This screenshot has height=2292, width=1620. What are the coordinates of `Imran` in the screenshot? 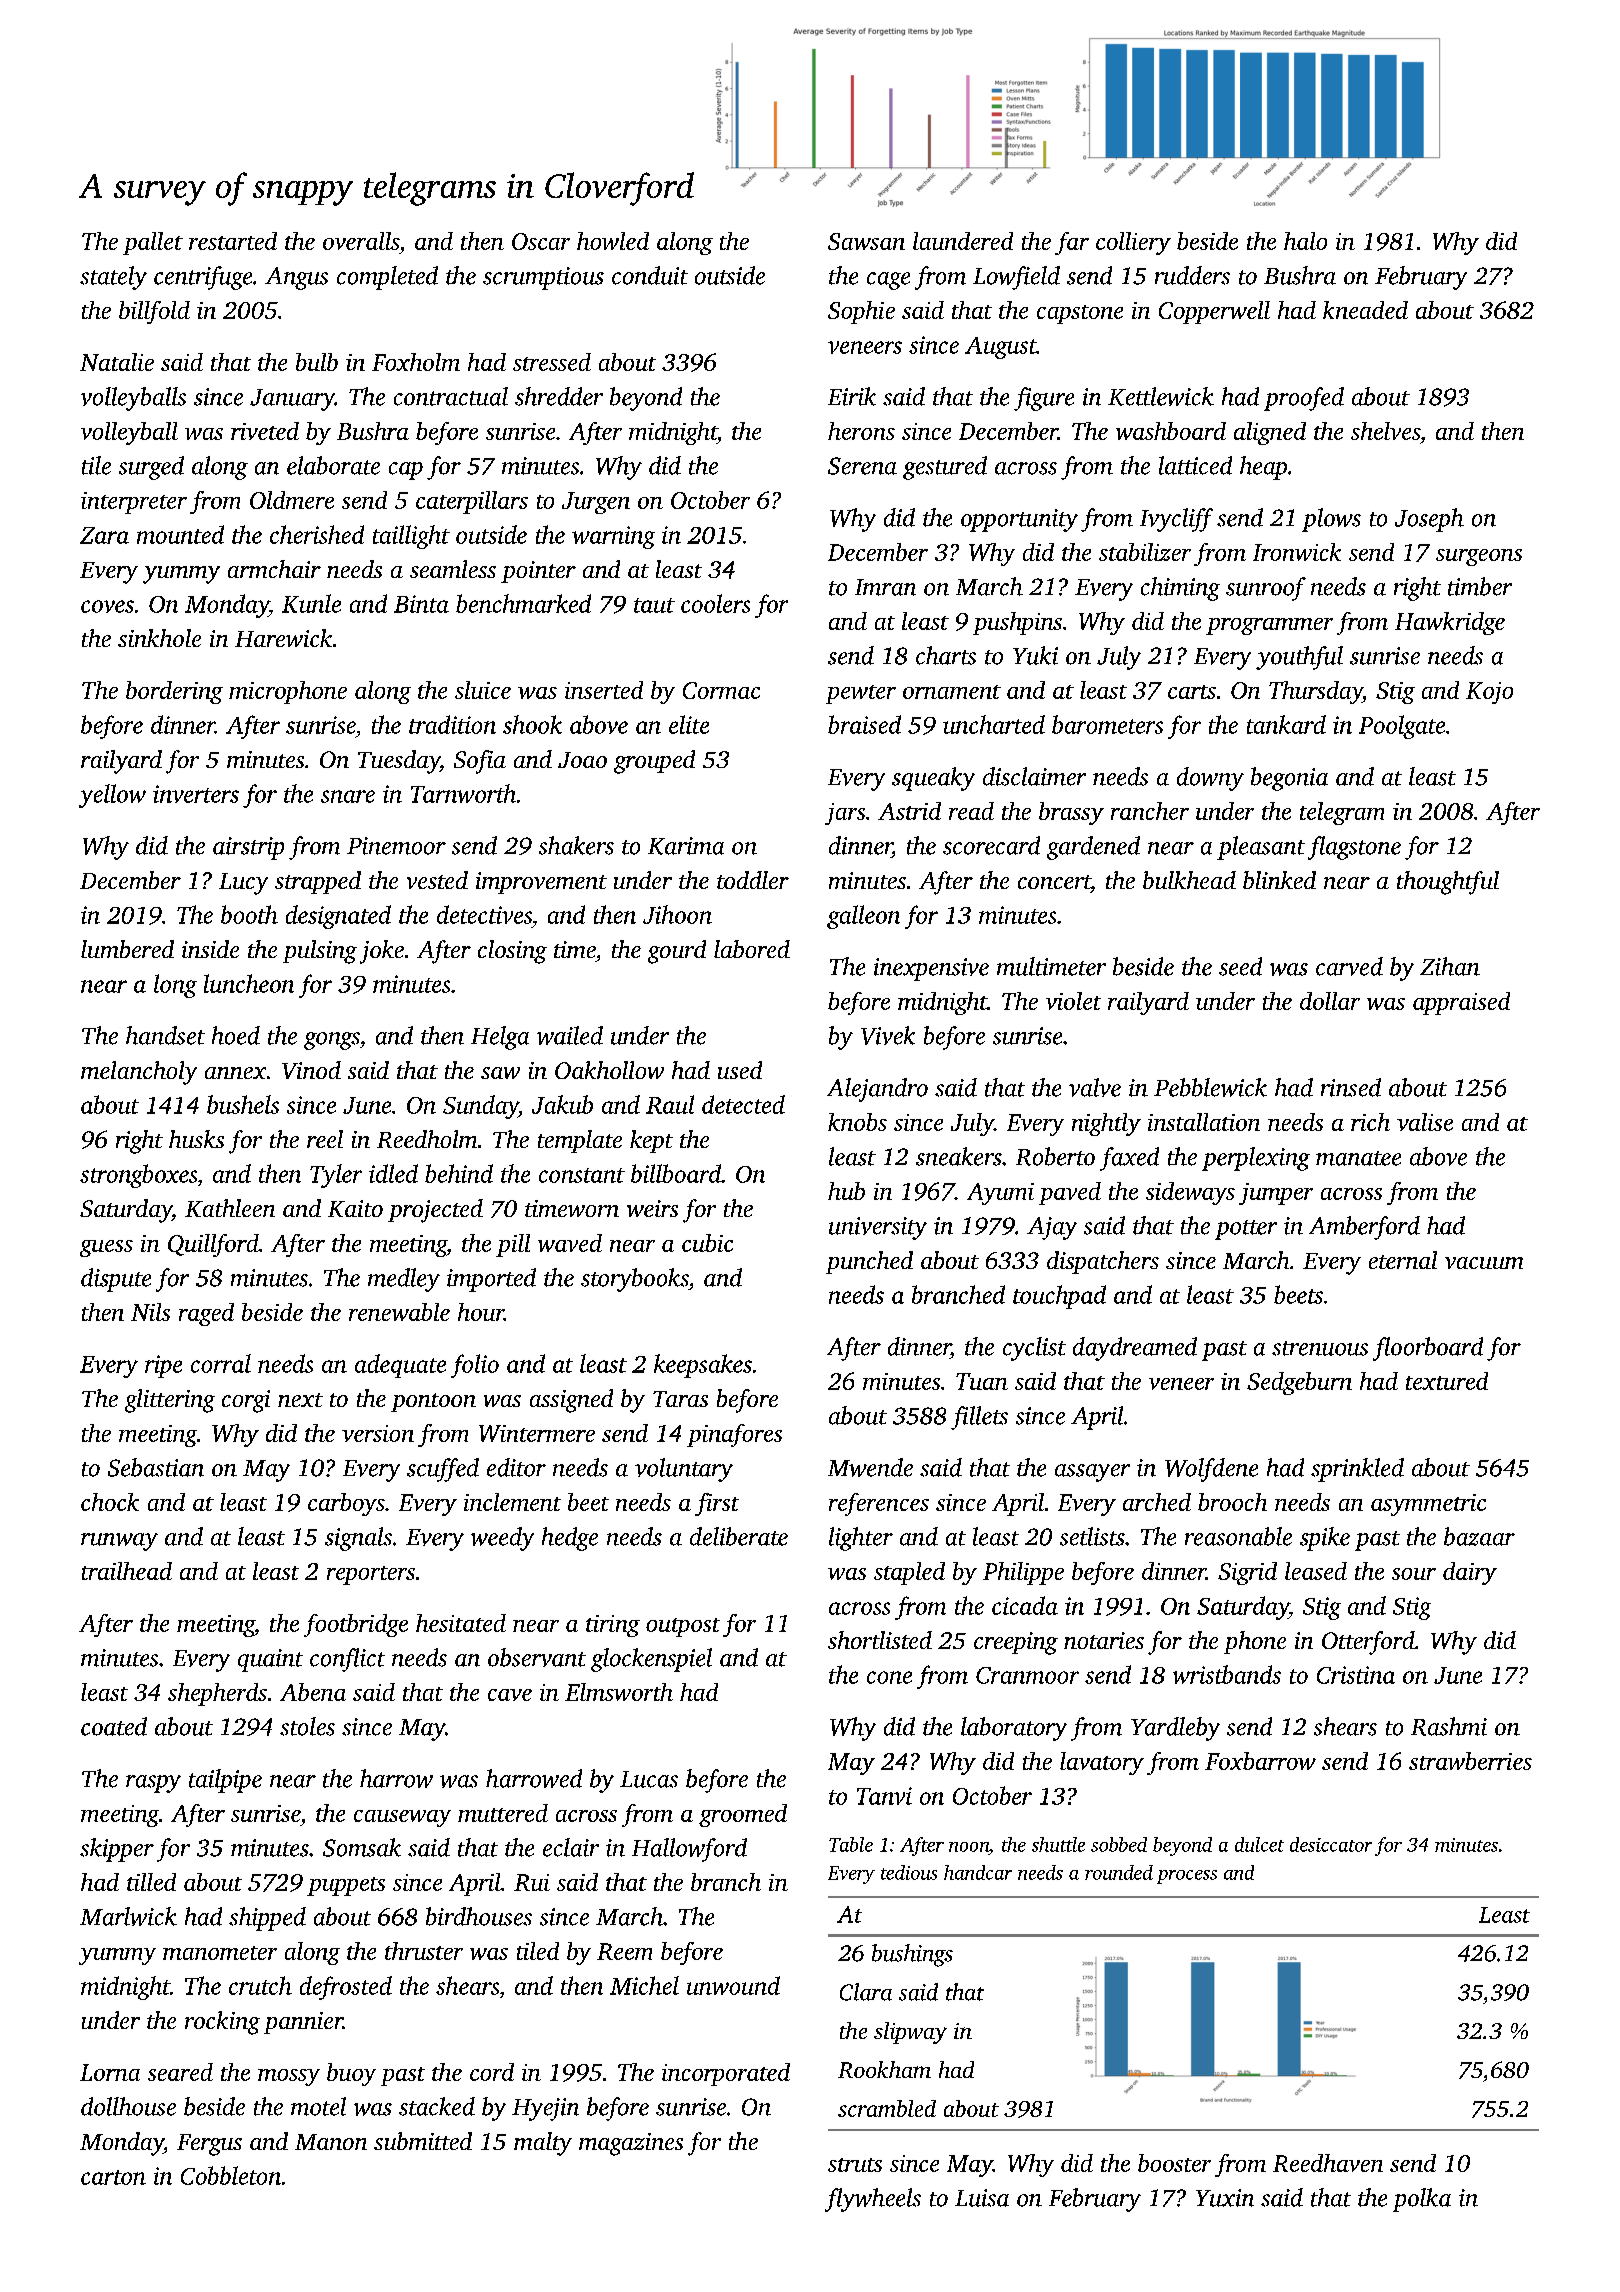 It's located at (885, 587).
